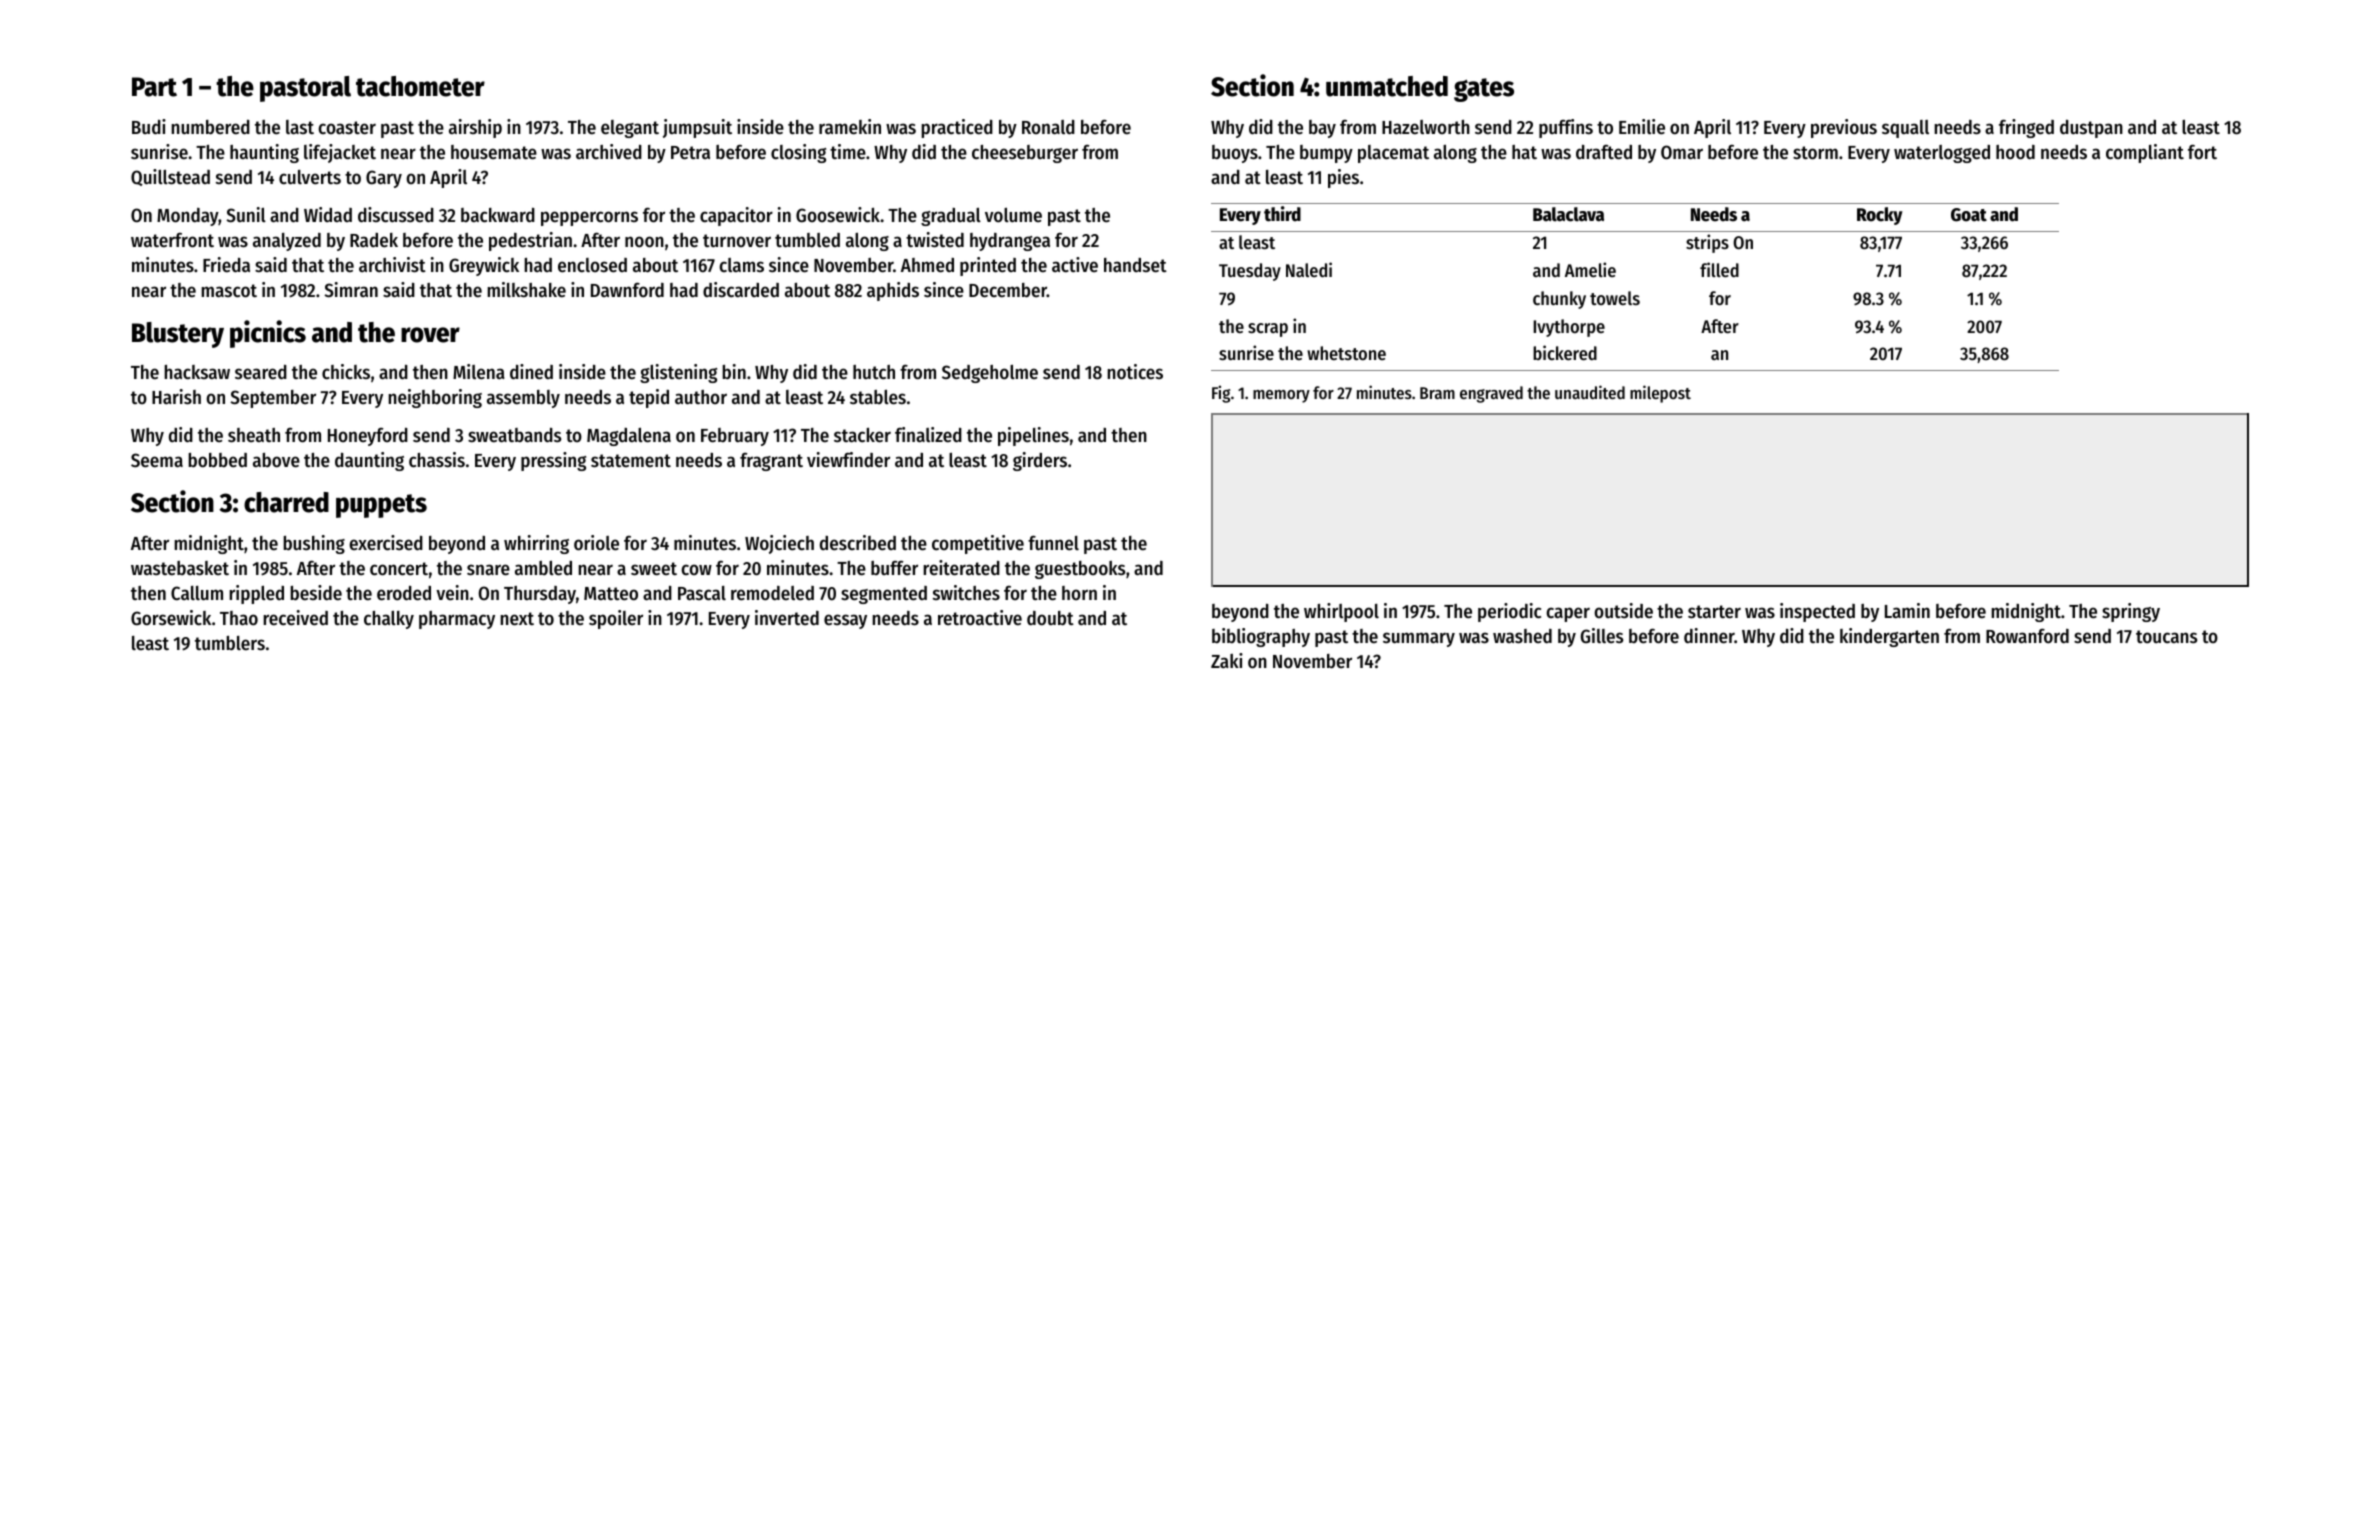  Describe the element at coordinates (927, 265) in the document. I see `Ahmed` at that location.
